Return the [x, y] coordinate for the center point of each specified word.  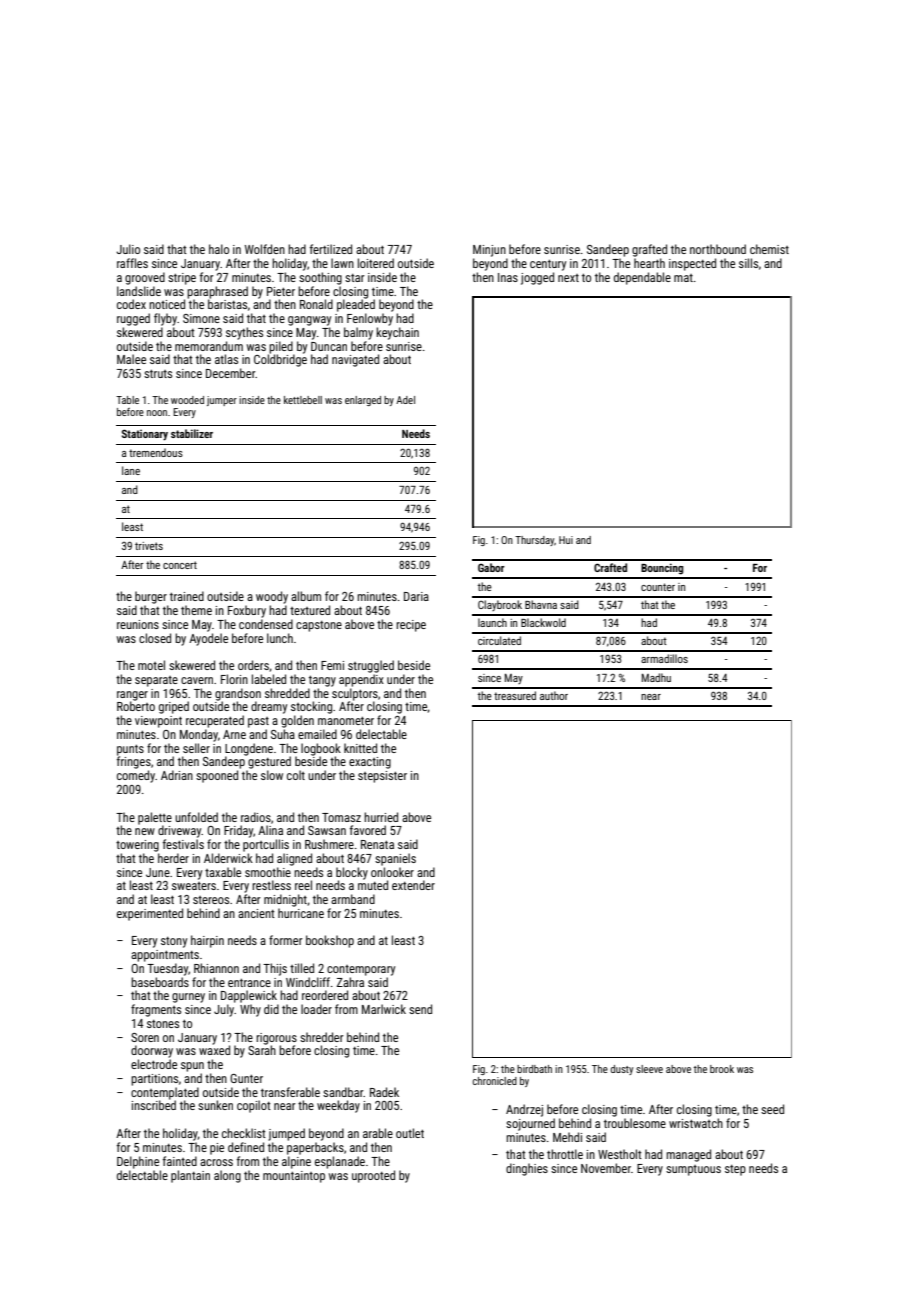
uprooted [373, 1176]
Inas [508, 277]
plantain [190, 1176]
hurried [381, 817]
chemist [769, 249]
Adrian [177, 775]
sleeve [649, 1069]
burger [151, 597]
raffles [132, 263]
